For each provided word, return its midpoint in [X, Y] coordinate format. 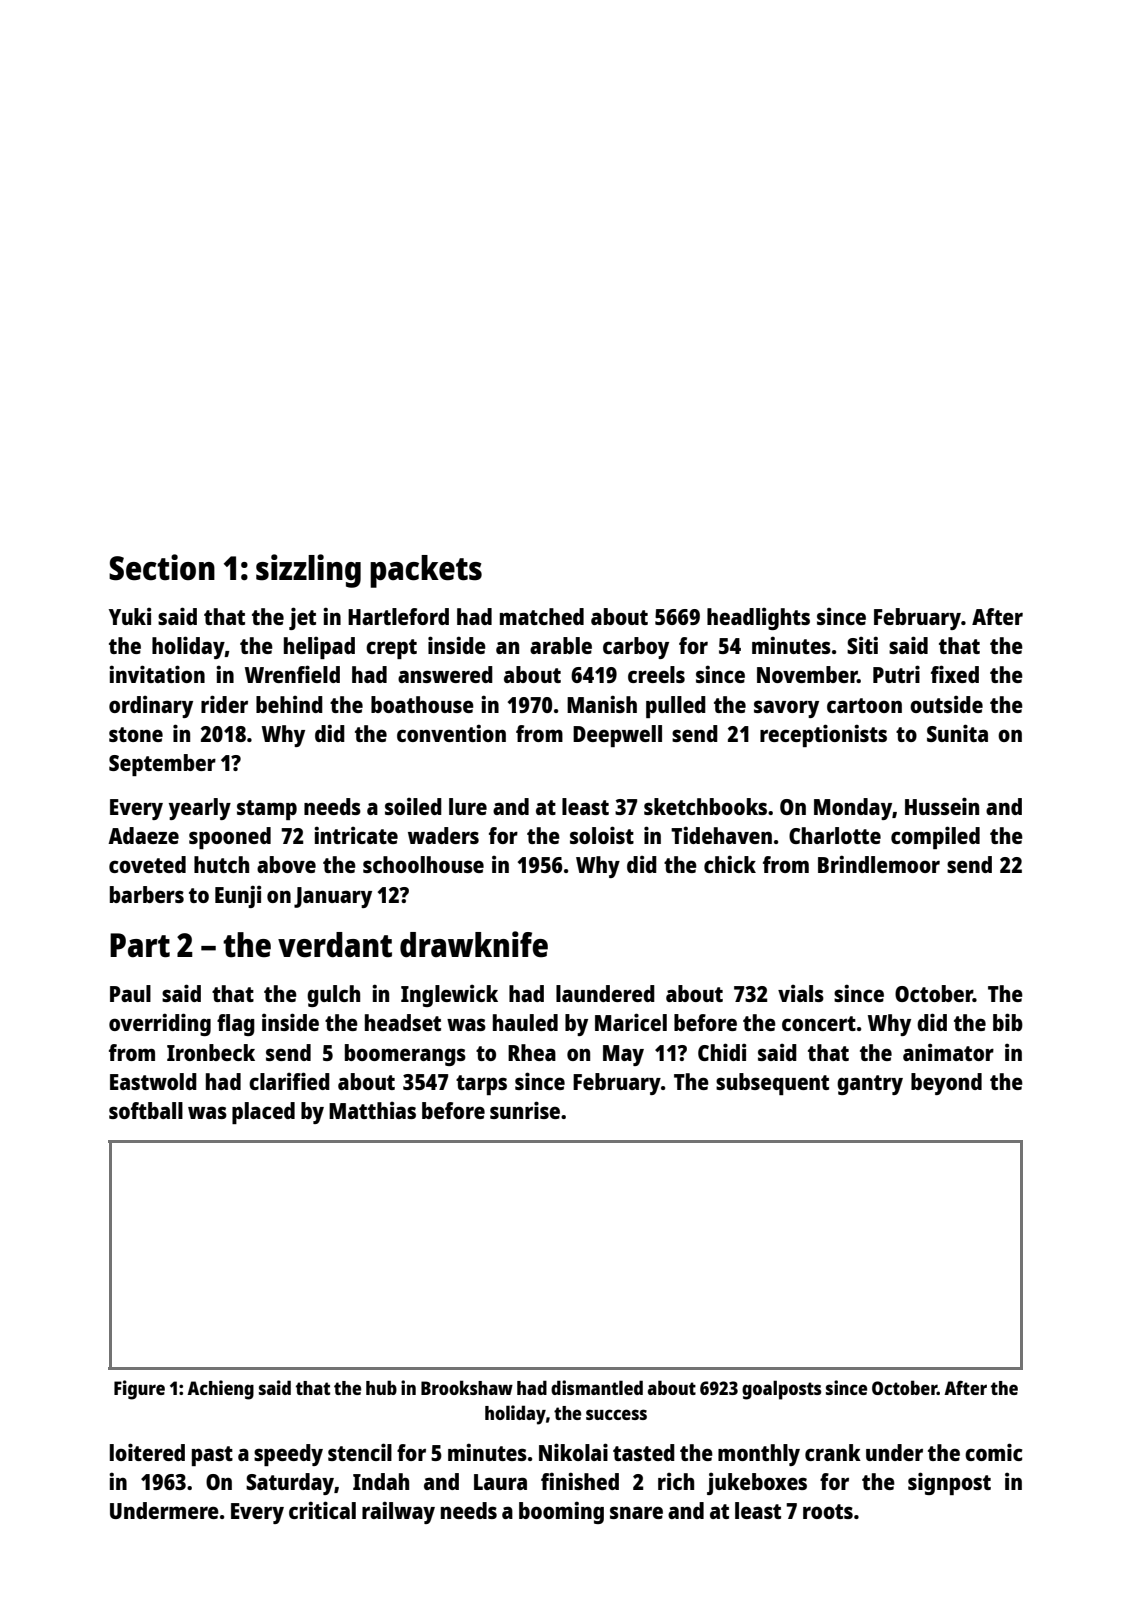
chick [730, 864]
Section [162, 567]
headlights [758, 618]
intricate [356, 835]
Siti [862, 645]
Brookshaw [467, 1387]
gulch [333, 996]
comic [993, 1452]
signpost [949, 1483]
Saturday [290, 1484]
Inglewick [449, 995]
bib [1008, 1022]
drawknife [474, 944]
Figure [139, 1390]
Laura [500, 1482]
